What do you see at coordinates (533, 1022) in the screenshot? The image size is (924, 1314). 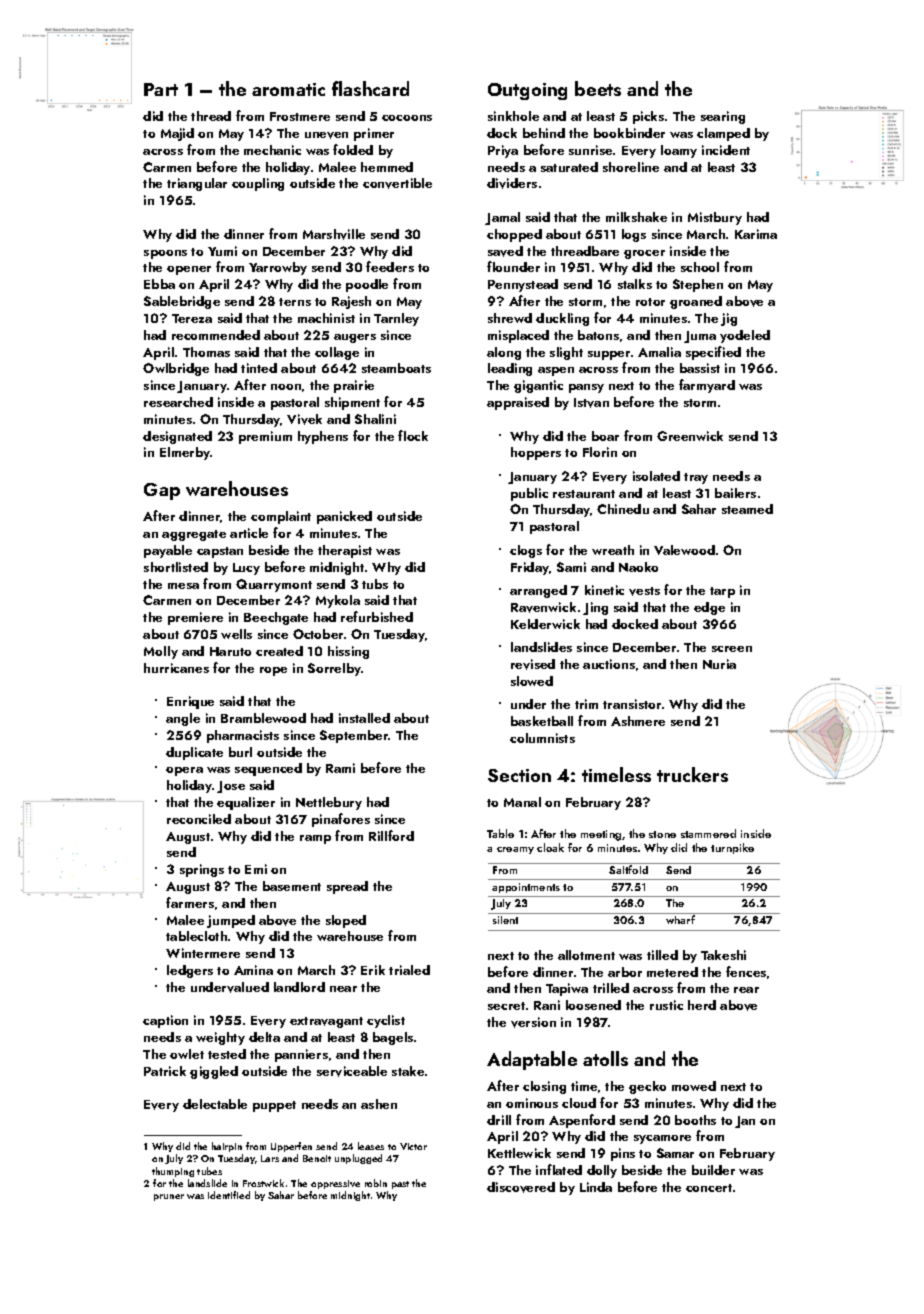 I see `version` at bounding box center [533, 1022].
